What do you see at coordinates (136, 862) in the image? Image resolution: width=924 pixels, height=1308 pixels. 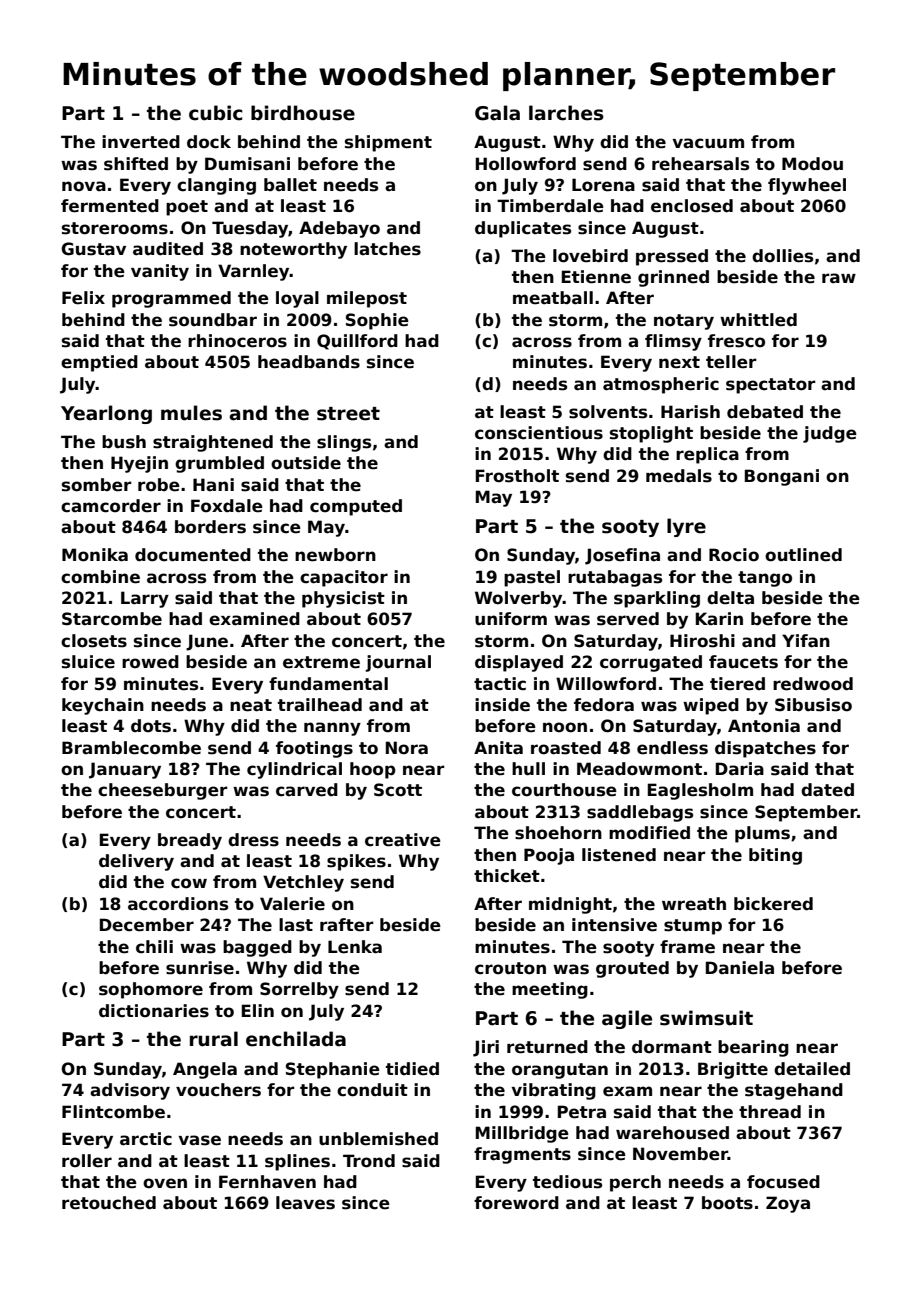 I see `delivery` at bounding box center [136, 862].
